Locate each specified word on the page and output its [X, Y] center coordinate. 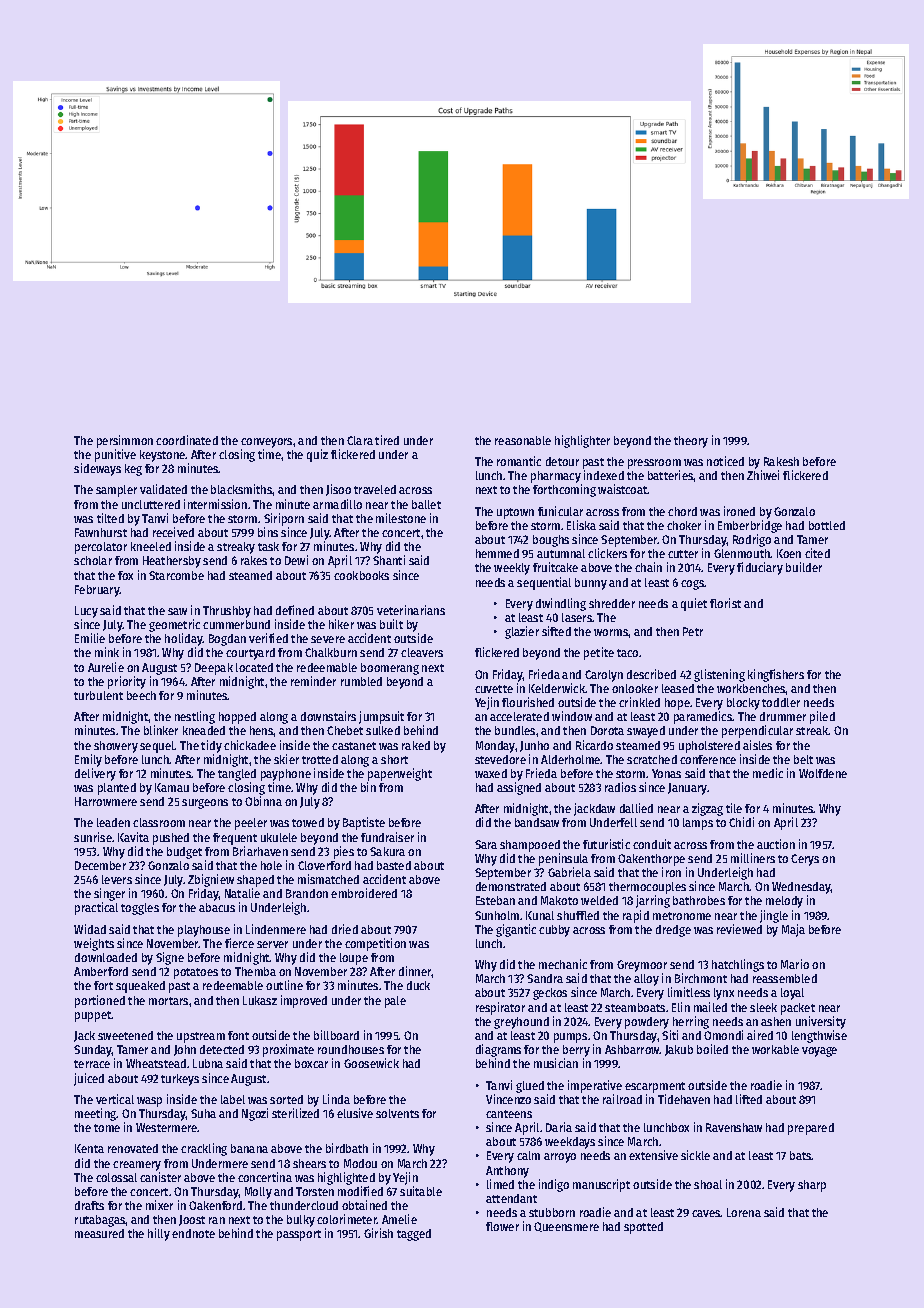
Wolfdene [823, 773]
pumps [570, 1038]
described [651, 674]
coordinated [187, 440]
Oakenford [215, 1205]
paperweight [400, 774]
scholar [93, 560]
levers [117, 879]
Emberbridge [750, 526]
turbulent [98, 695]
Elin [681, 1007]
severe [328, 639]
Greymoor [642, 966]
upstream [201, 1037]
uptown [515, 513]
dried [345, 929]
